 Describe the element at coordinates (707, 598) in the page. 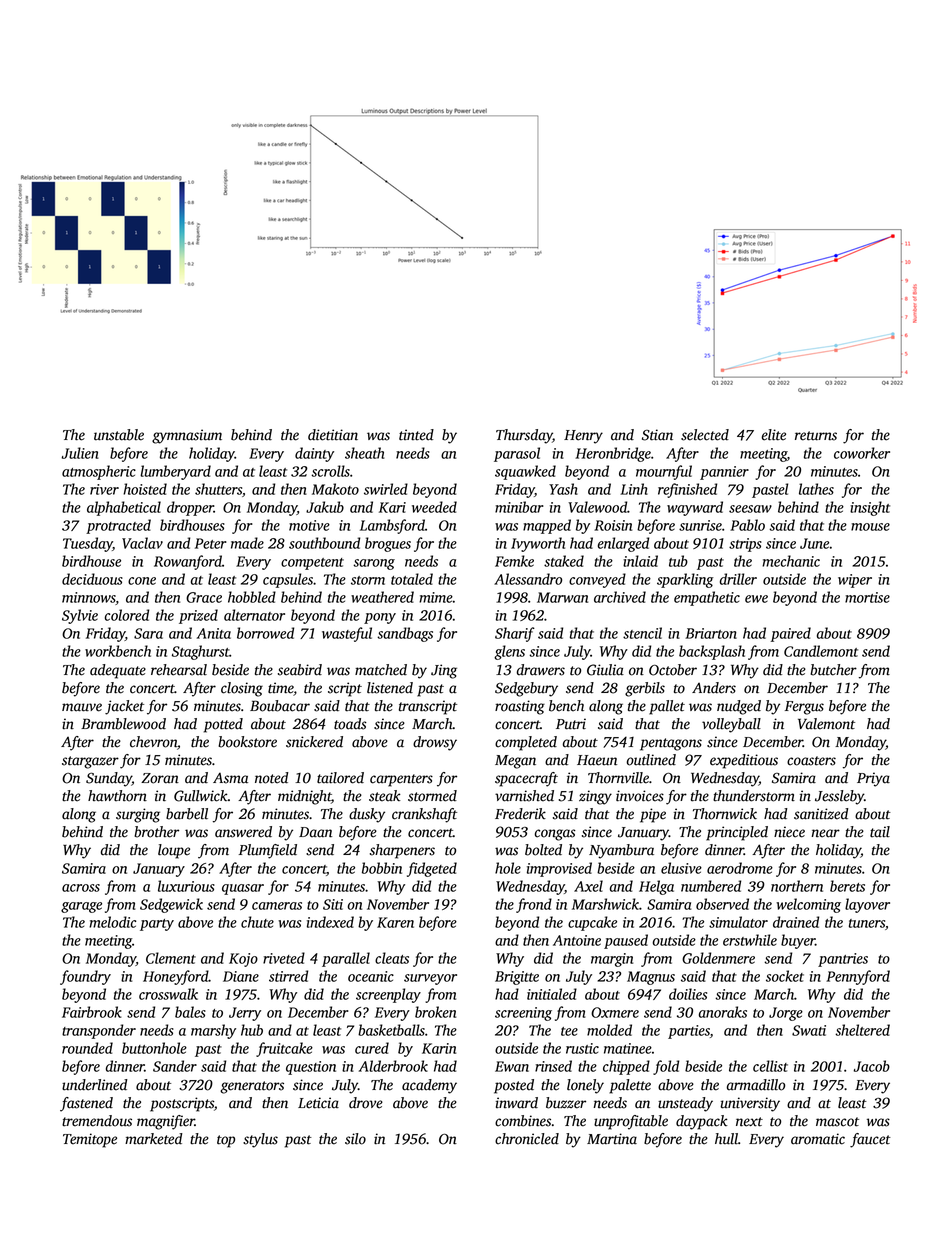

I see `empathetic` at that location.
